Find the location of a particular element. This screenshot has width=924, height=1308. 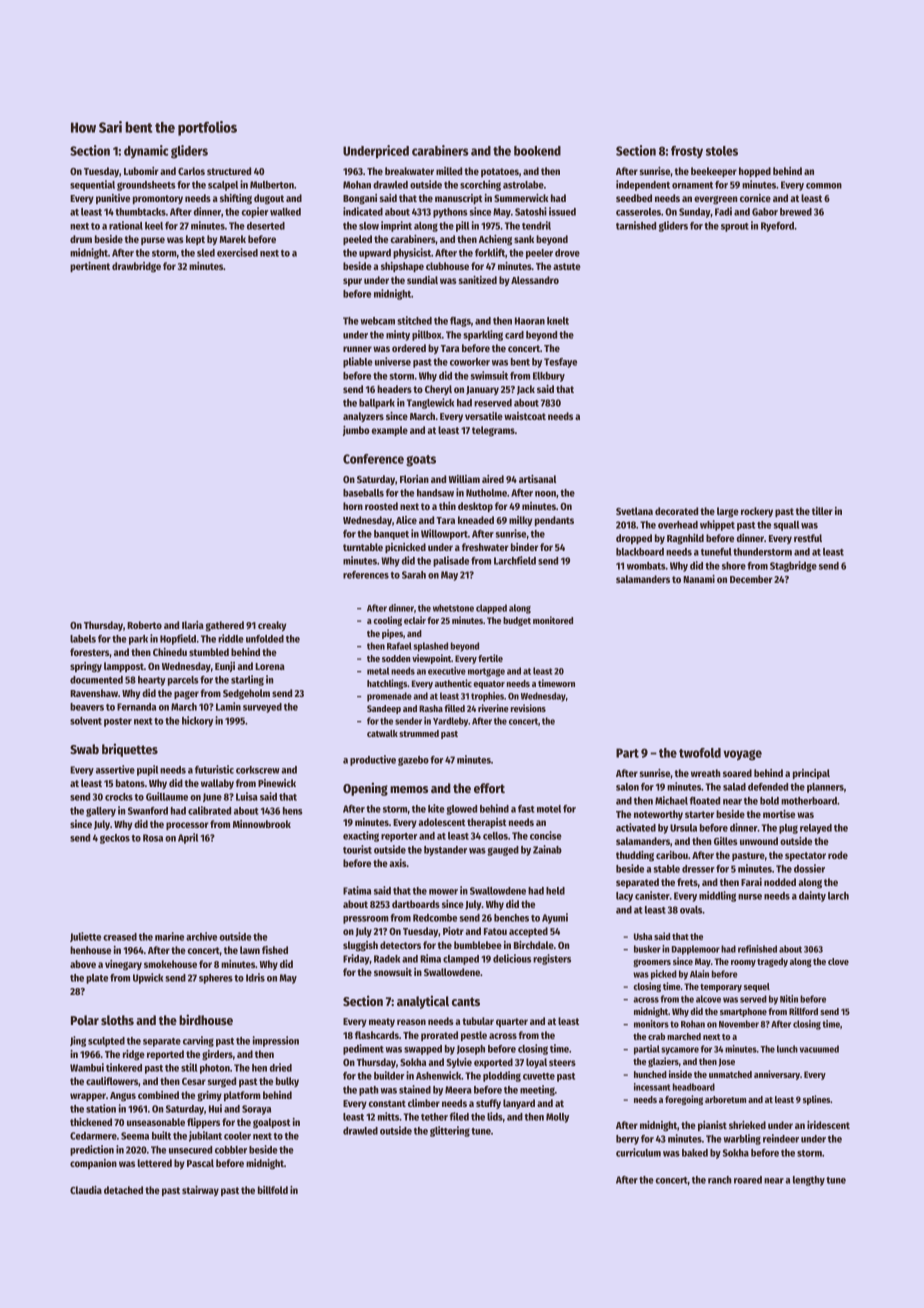

rode is located at coordinates (838, 855).
